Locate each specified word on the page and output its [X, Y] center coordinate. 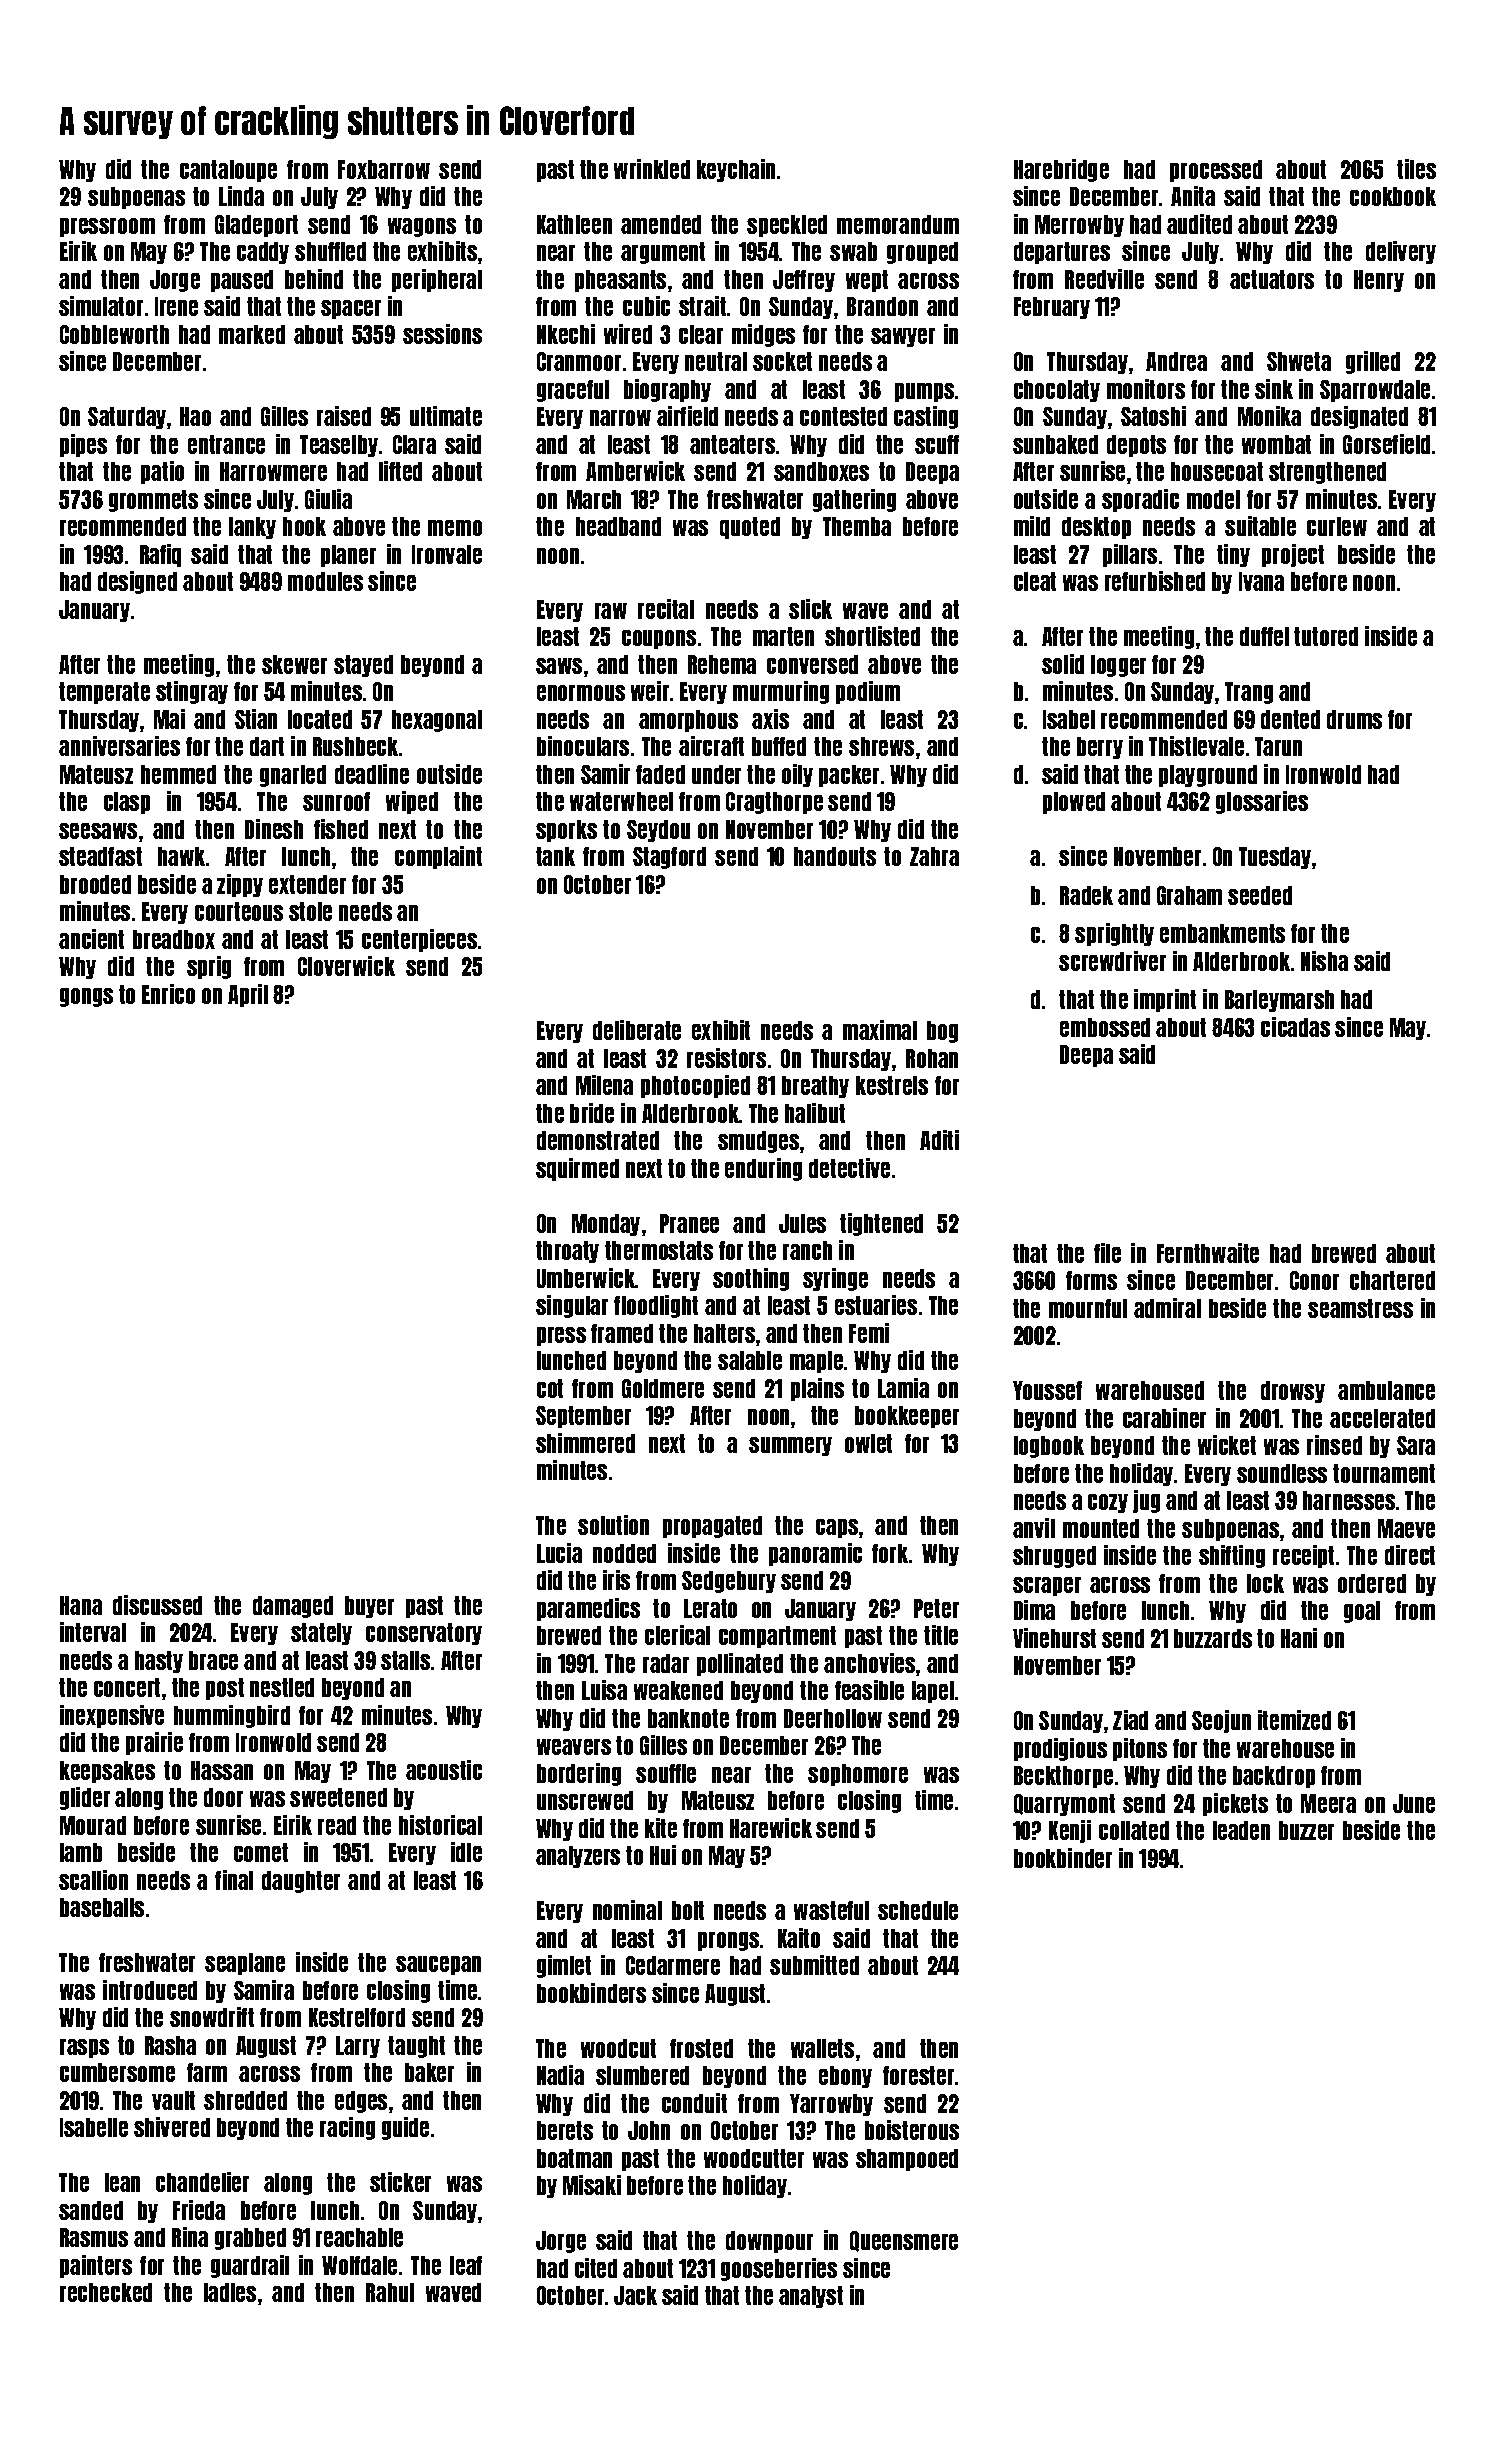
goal [1362, 1612]
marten [783, 636]
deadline [372, 774]
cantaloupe [228, 171]
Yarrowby [831, 2105]
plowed [1074, 803]
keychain [736, 170]
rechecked [106, 2292]
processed [1216, 171]
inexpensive [112, 1716]
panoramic [815, 1554]
